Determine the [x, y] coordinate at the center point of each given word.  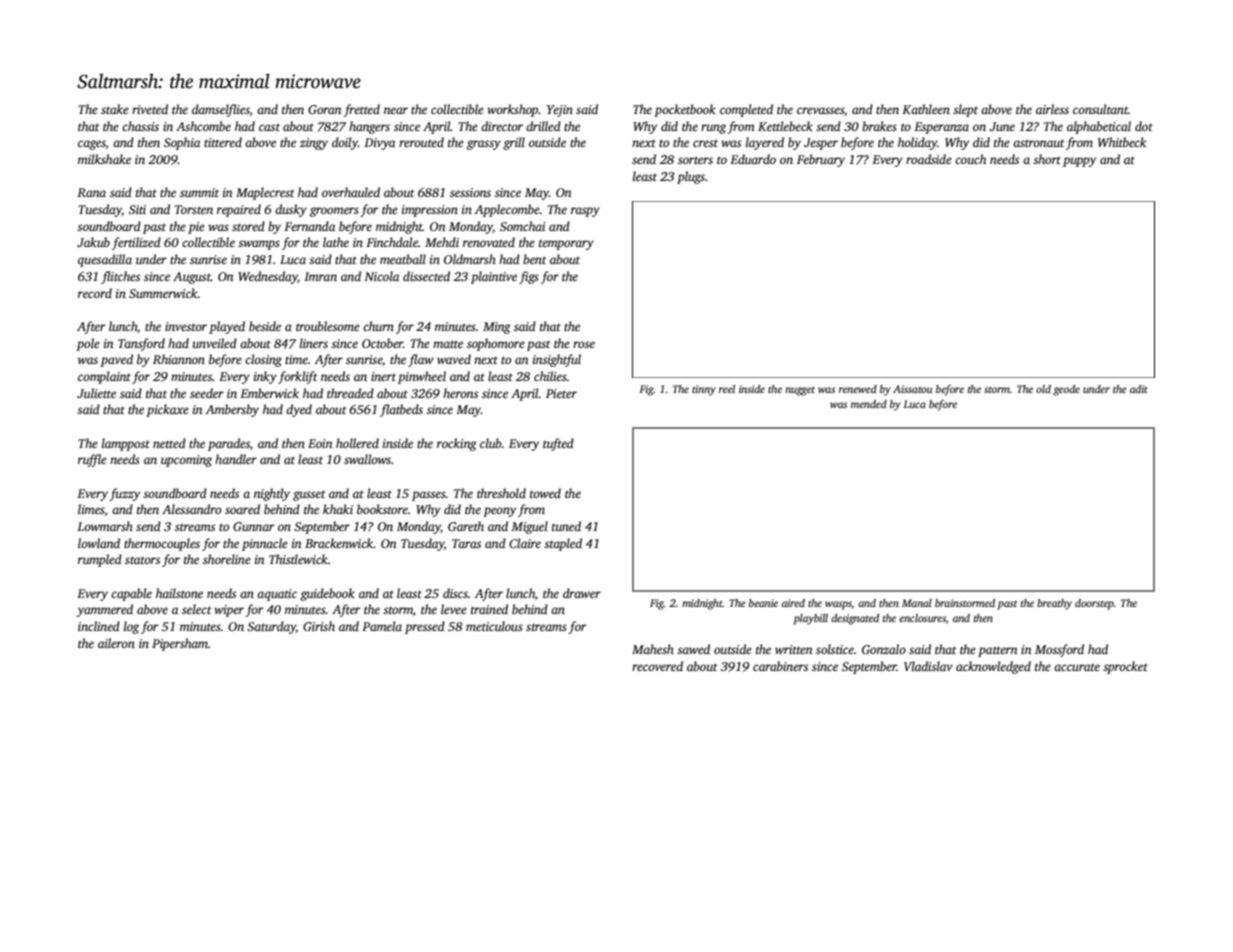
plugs [691, 177]
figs [529, 277]
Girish [319, 626]
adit [1139, 389]
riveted [150, 109]
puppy [1079, 162]
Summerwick [163, 293]
